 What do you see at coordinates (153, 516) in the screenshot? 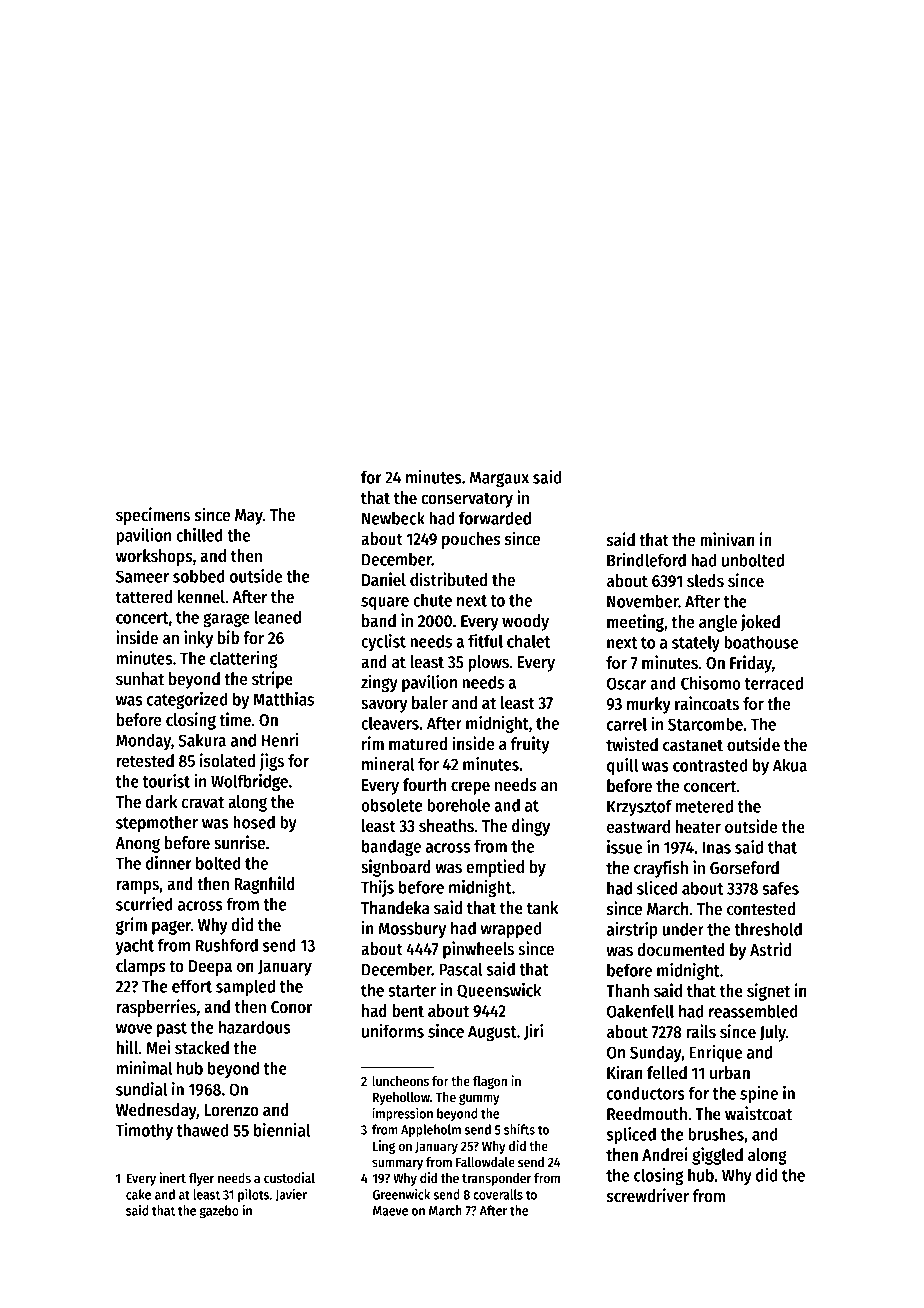
I see `specimens` at bounding box center [153, 516].
